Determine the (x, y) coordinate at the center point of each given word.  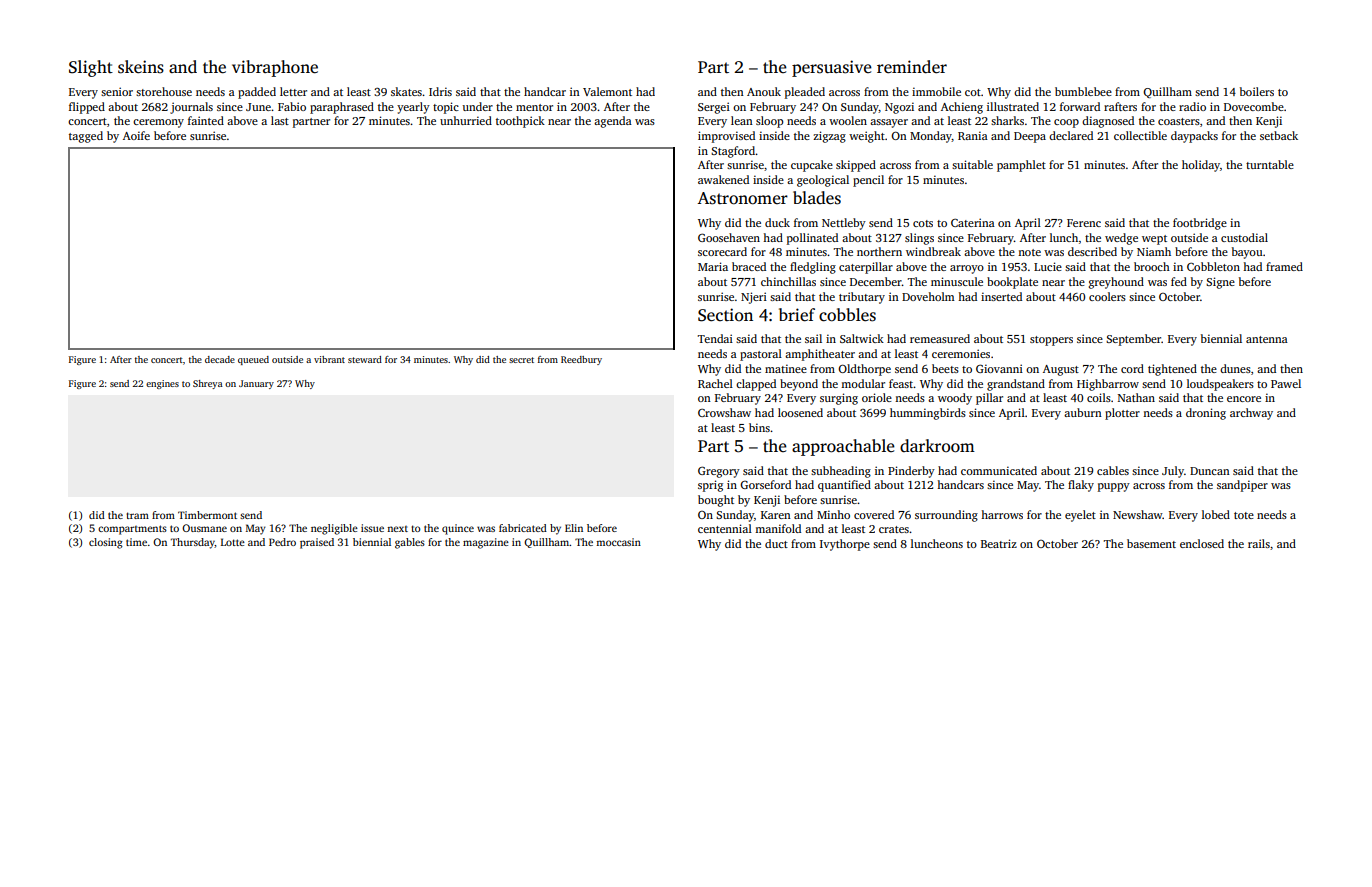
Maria (713, 266)
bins (759, 427)
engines (162, 384)
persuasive (832, 68)
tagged (86, 137)
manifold (778, 528)
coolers (1107, 296)
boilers (1257, 91)
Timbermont (207, 515)
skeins (141, 67)
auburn (1083, 412)
